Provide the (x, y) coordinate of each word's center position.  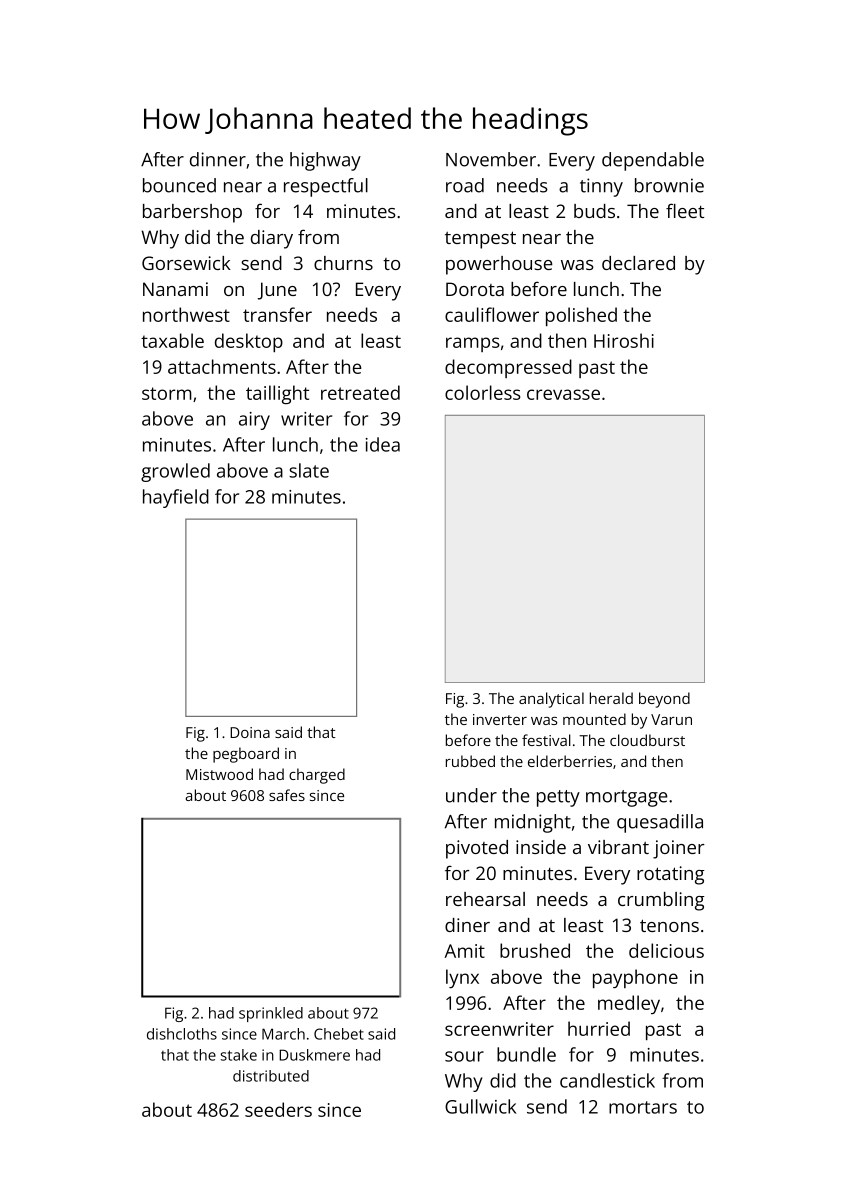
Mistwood (219, 774)
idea (383, 444)
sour (464, 1056)
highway (325, 161)
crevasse (563, 394)
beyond (664, 700)
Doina (250, 732)
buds (594, 211)
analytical (551, 700)
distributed (271, 1076)
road (465, 185)
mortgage (626, 798)
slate (309, 470)
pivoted (477, 849)
